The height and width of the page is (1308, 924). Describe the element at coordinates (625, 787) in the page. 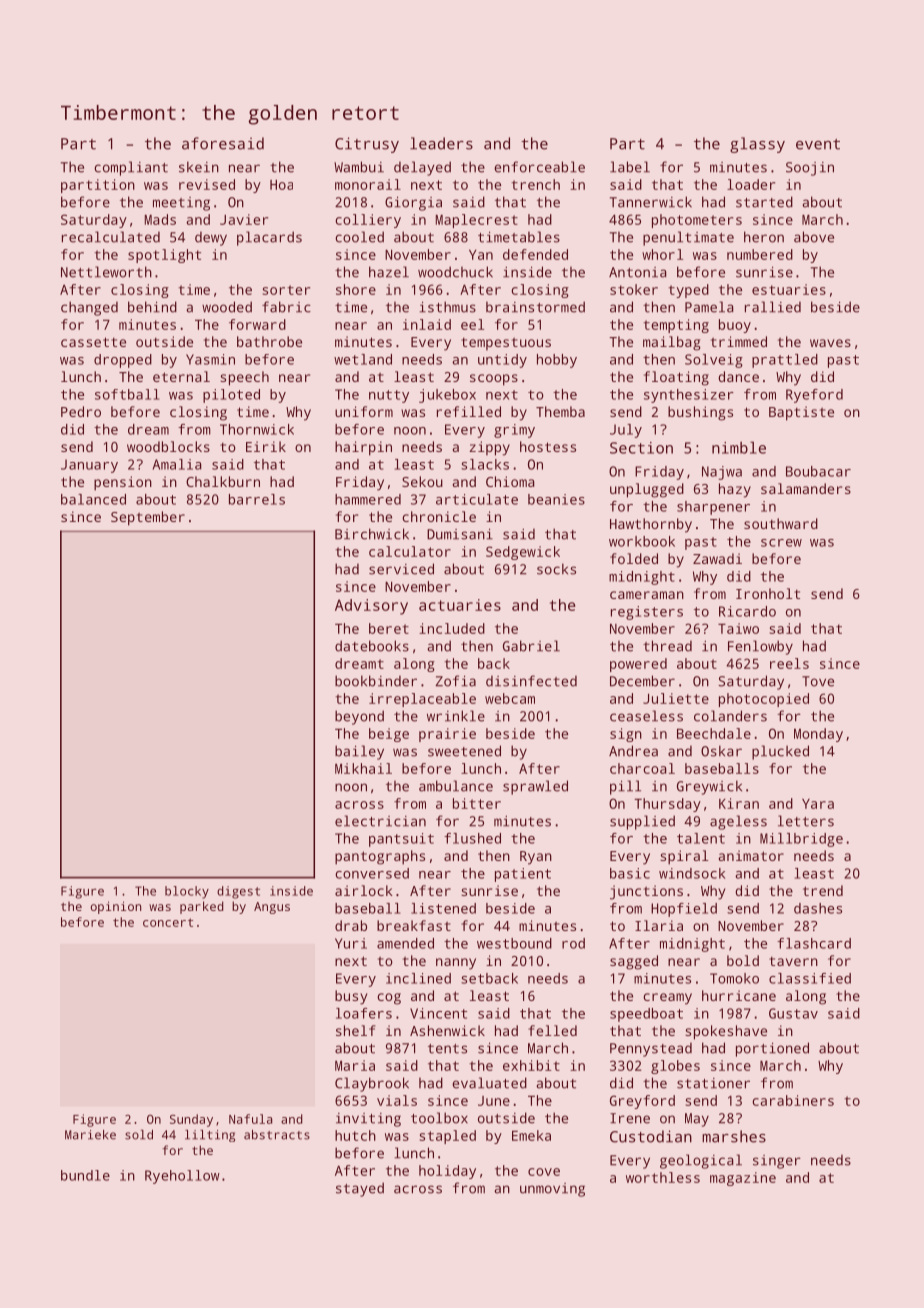

I see `pill` at that location.
